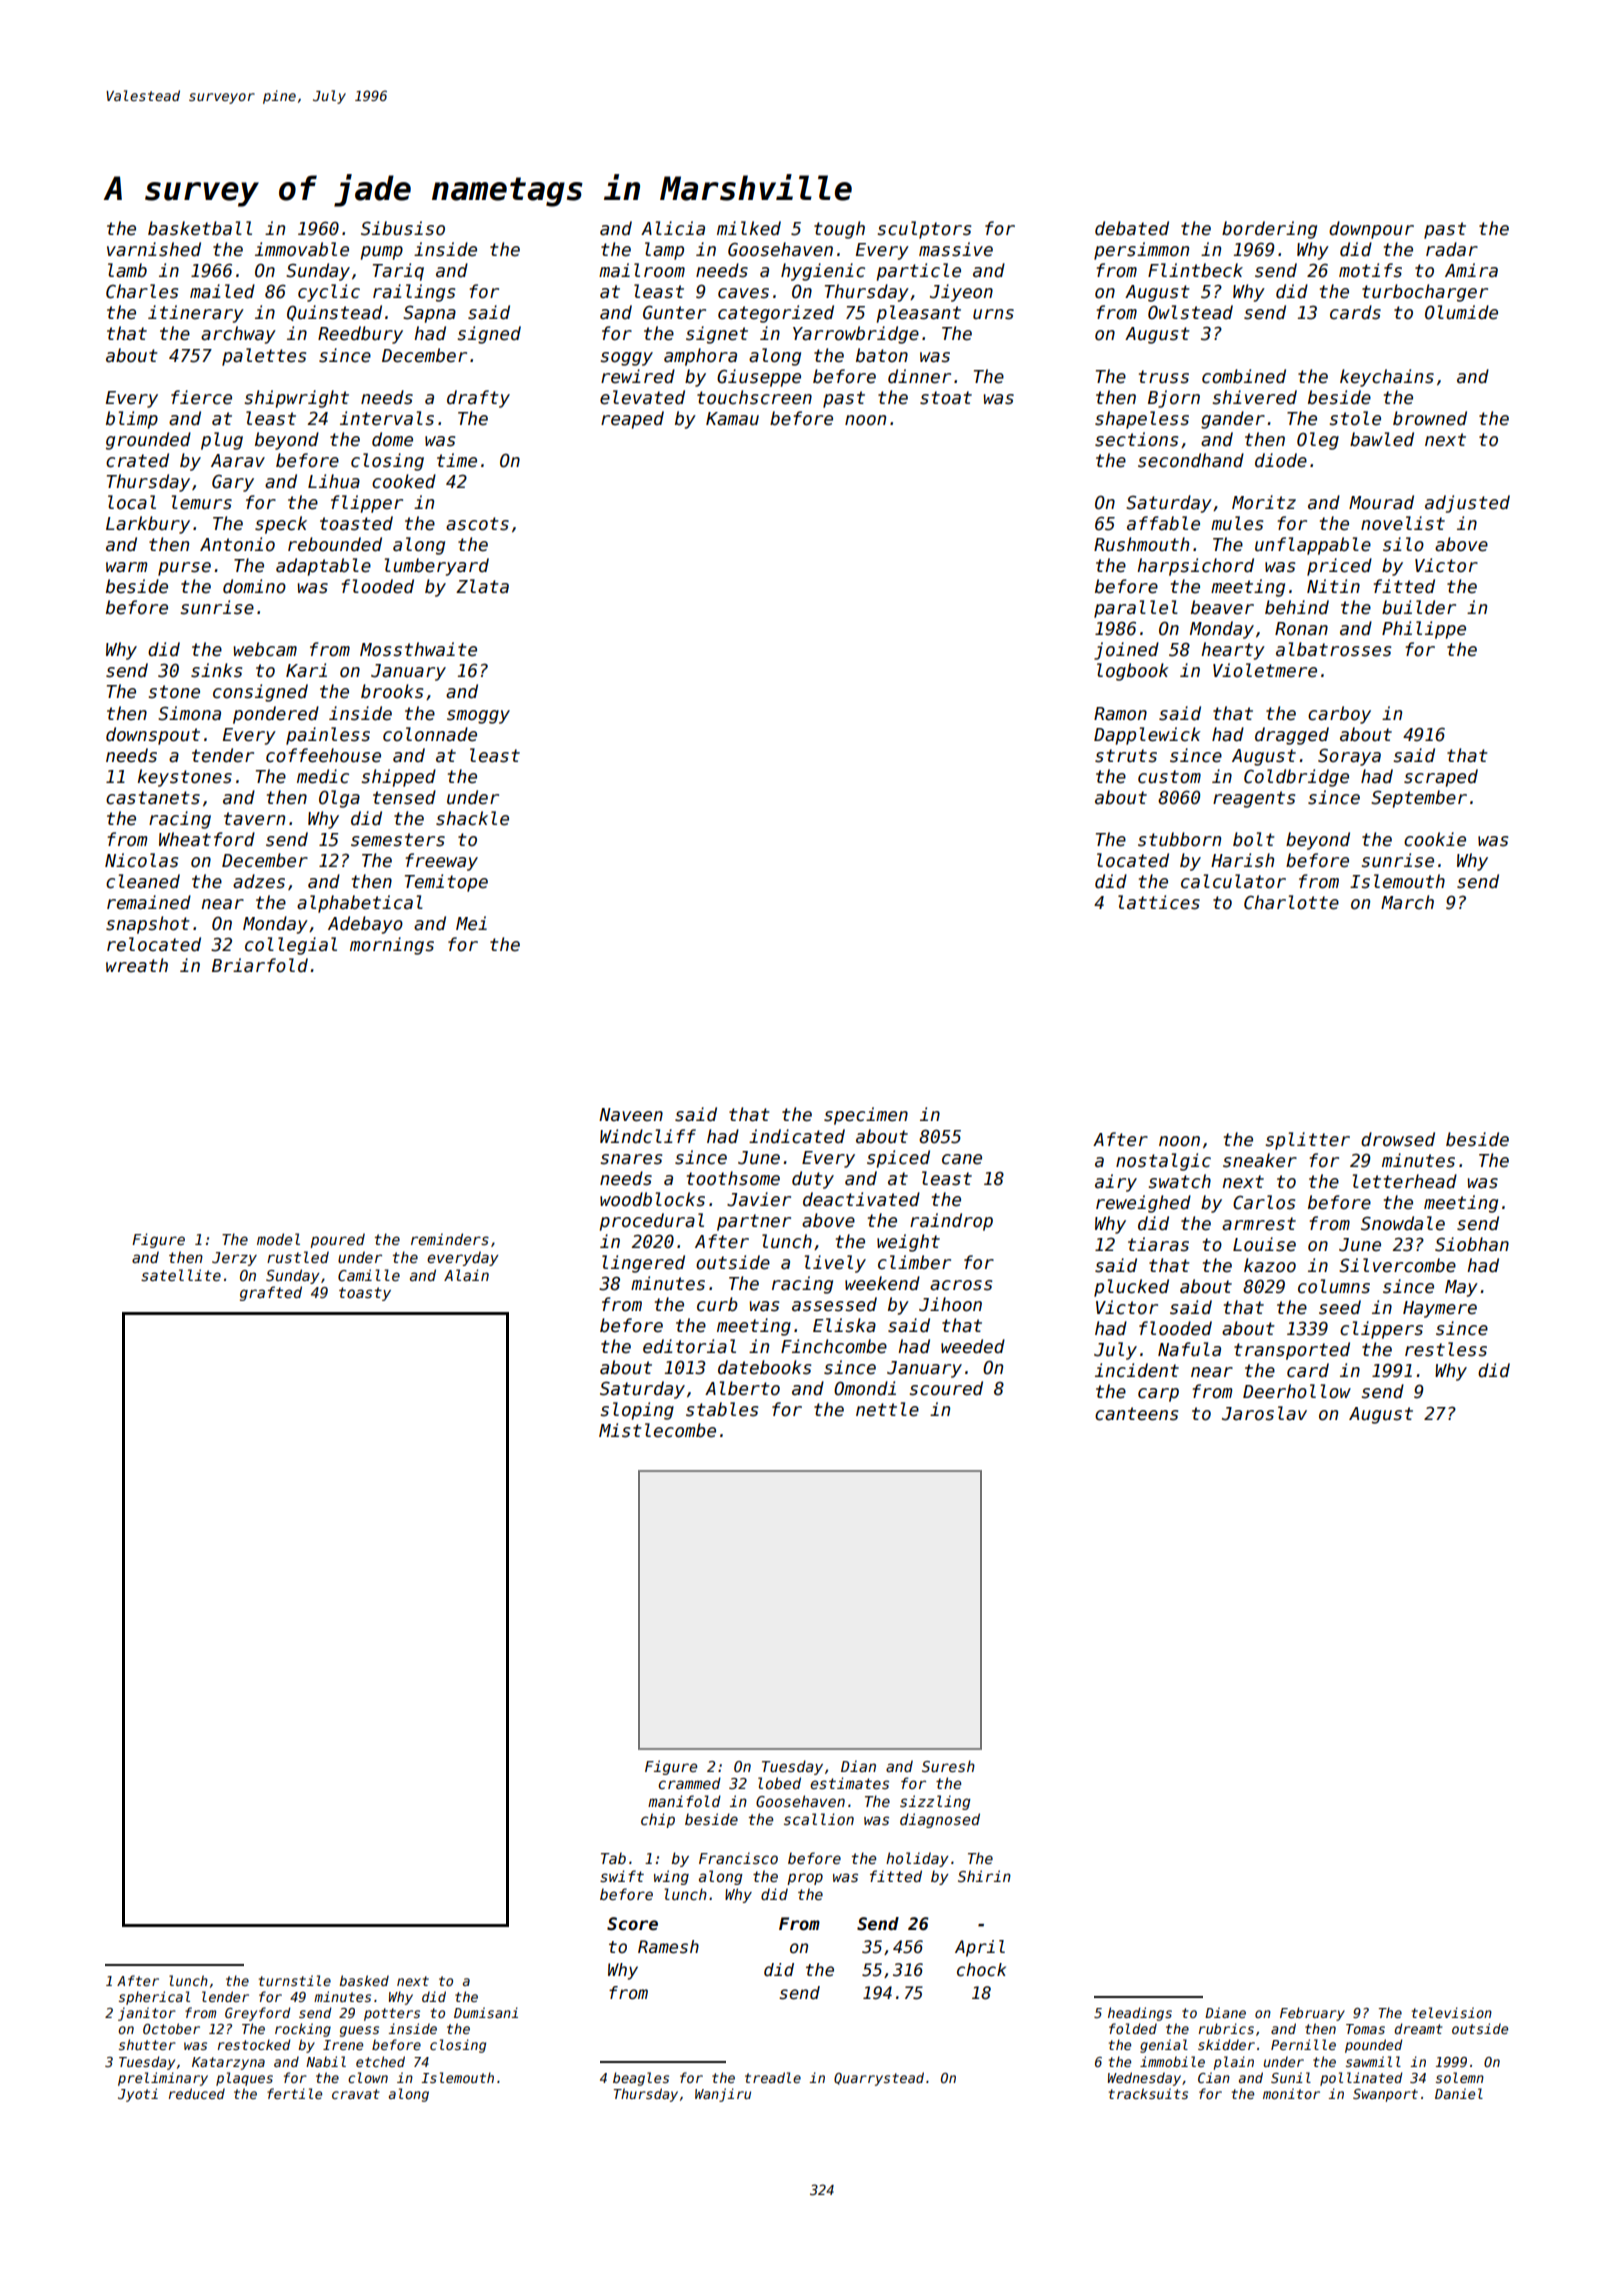 The height and width of the screenshot is (2292, 1620). What do you see at coordinates (137, 965) in the screenshot?
I see `wreath` at bounding box center [137, 965].
